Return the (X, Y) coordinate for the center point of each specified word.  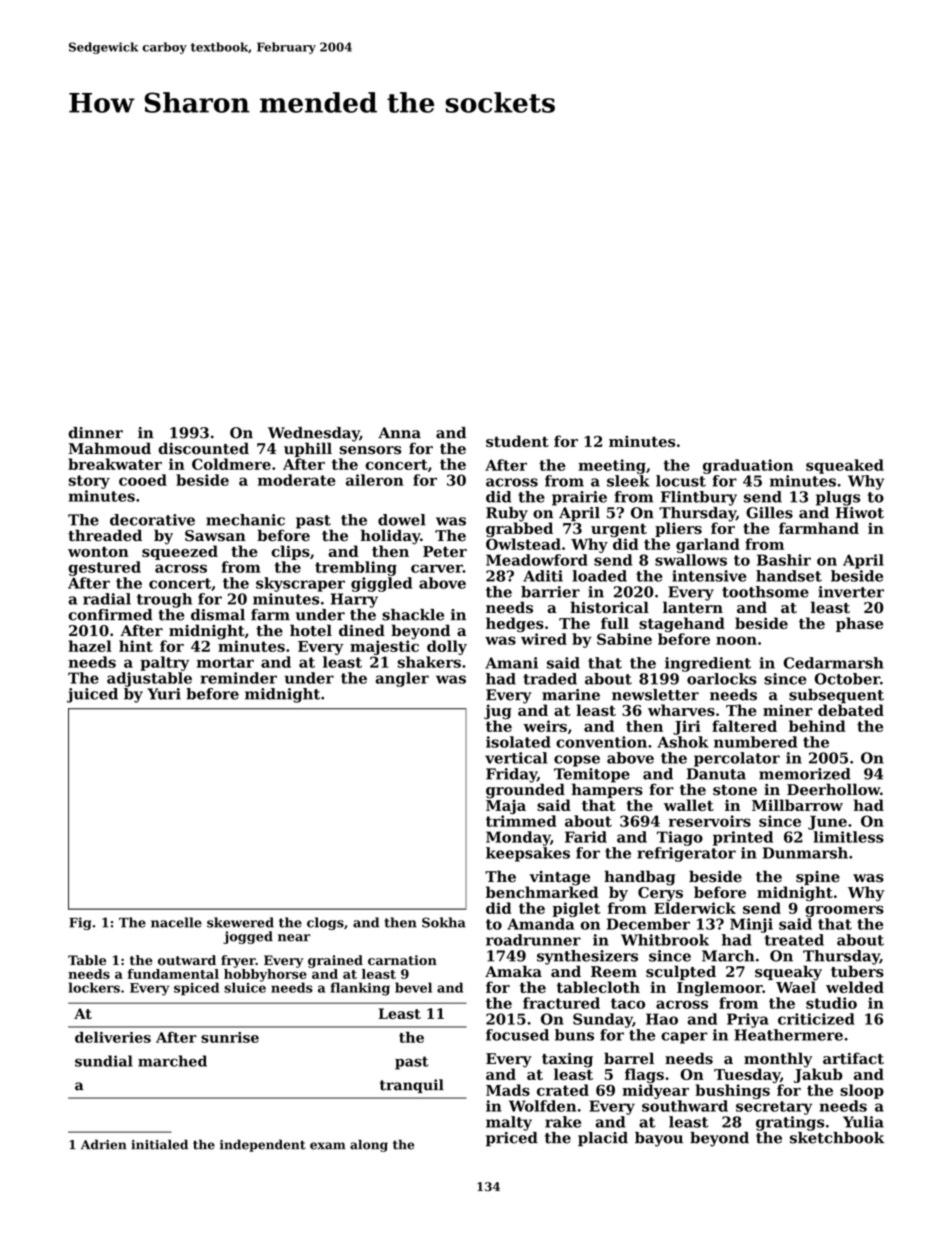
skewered (240, 922)
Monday (518, 838)
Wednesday (314, 434)
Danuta (716, 774)
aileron (375, 480)
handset (789, 576)
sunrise (230, 1037)
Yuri (164, 694)
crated (563, 1090)
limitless (848, 837)
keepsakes (528, 854)
